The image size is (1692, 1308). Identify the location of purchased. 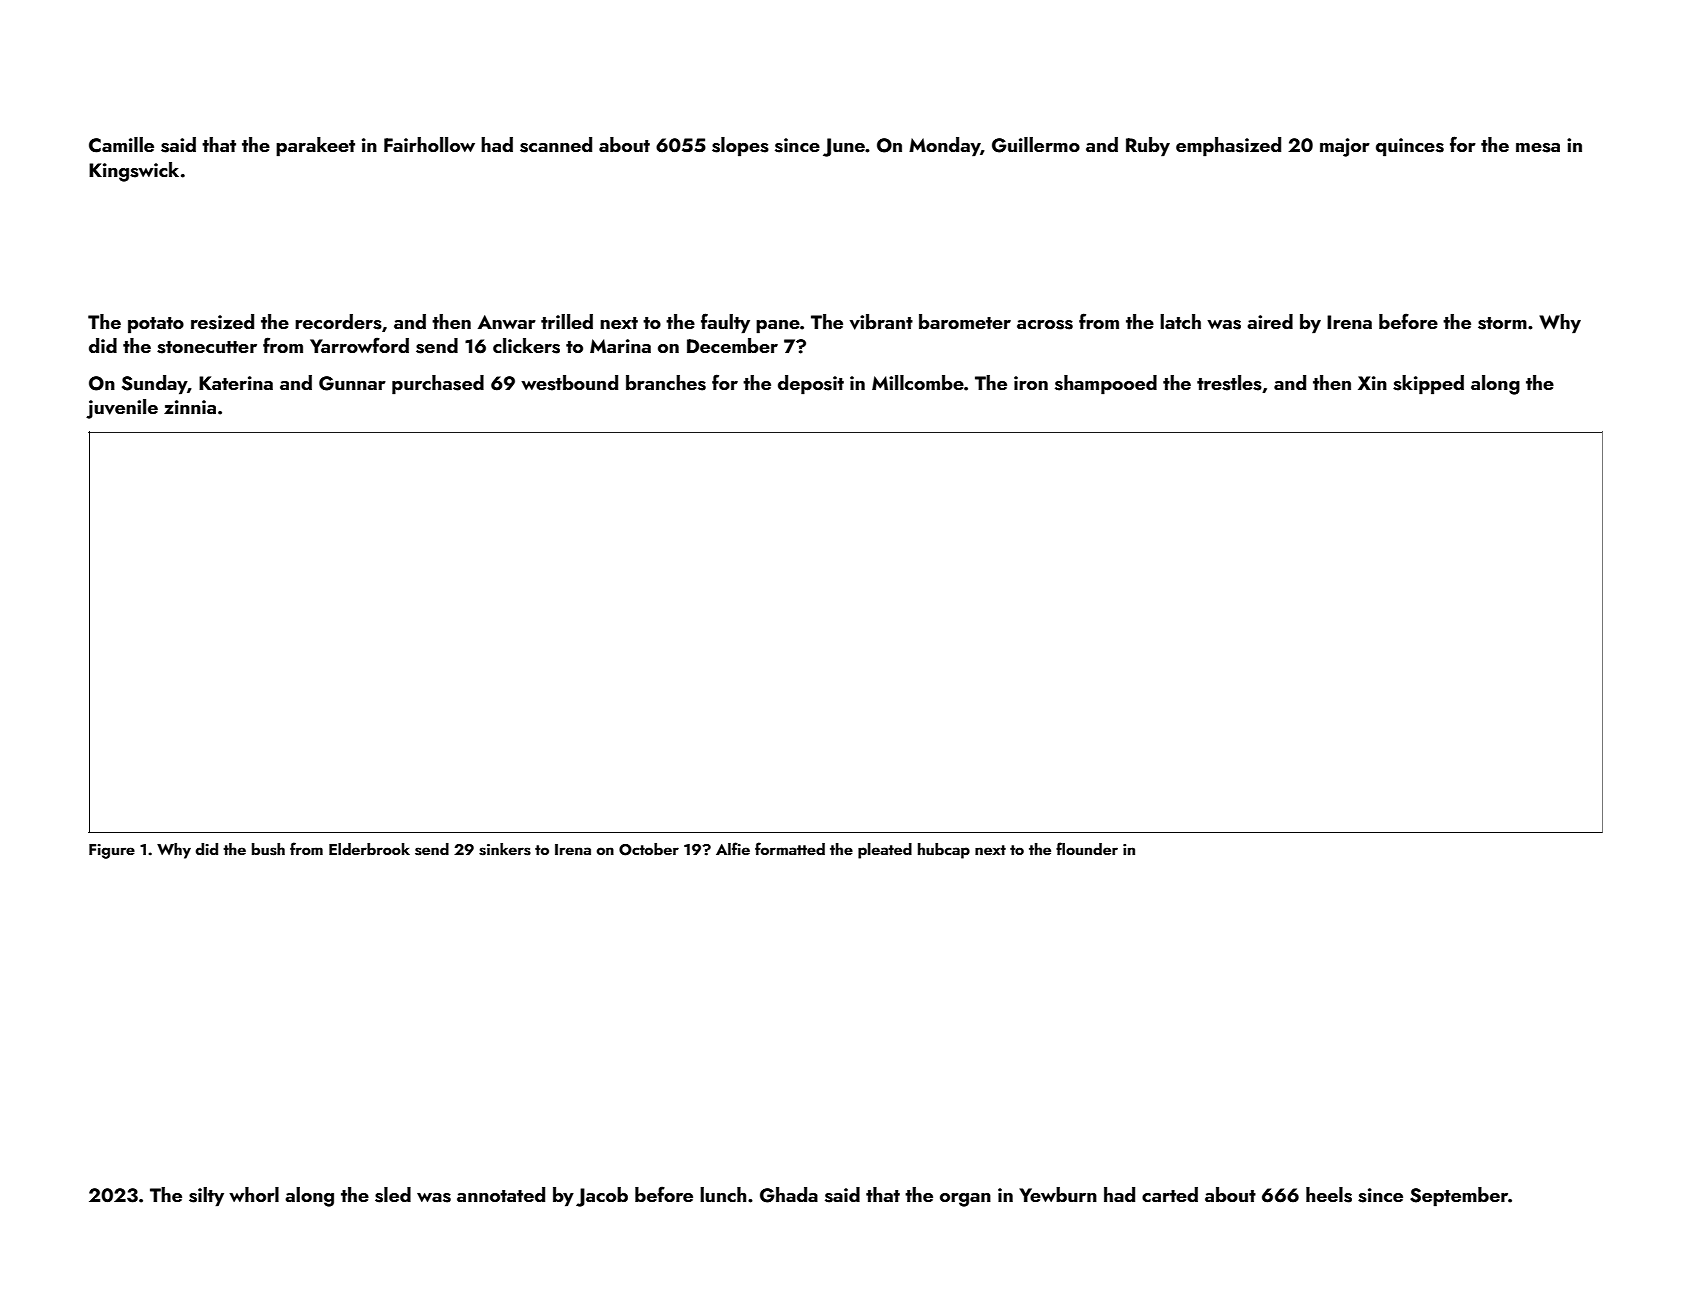
(438, 385).
